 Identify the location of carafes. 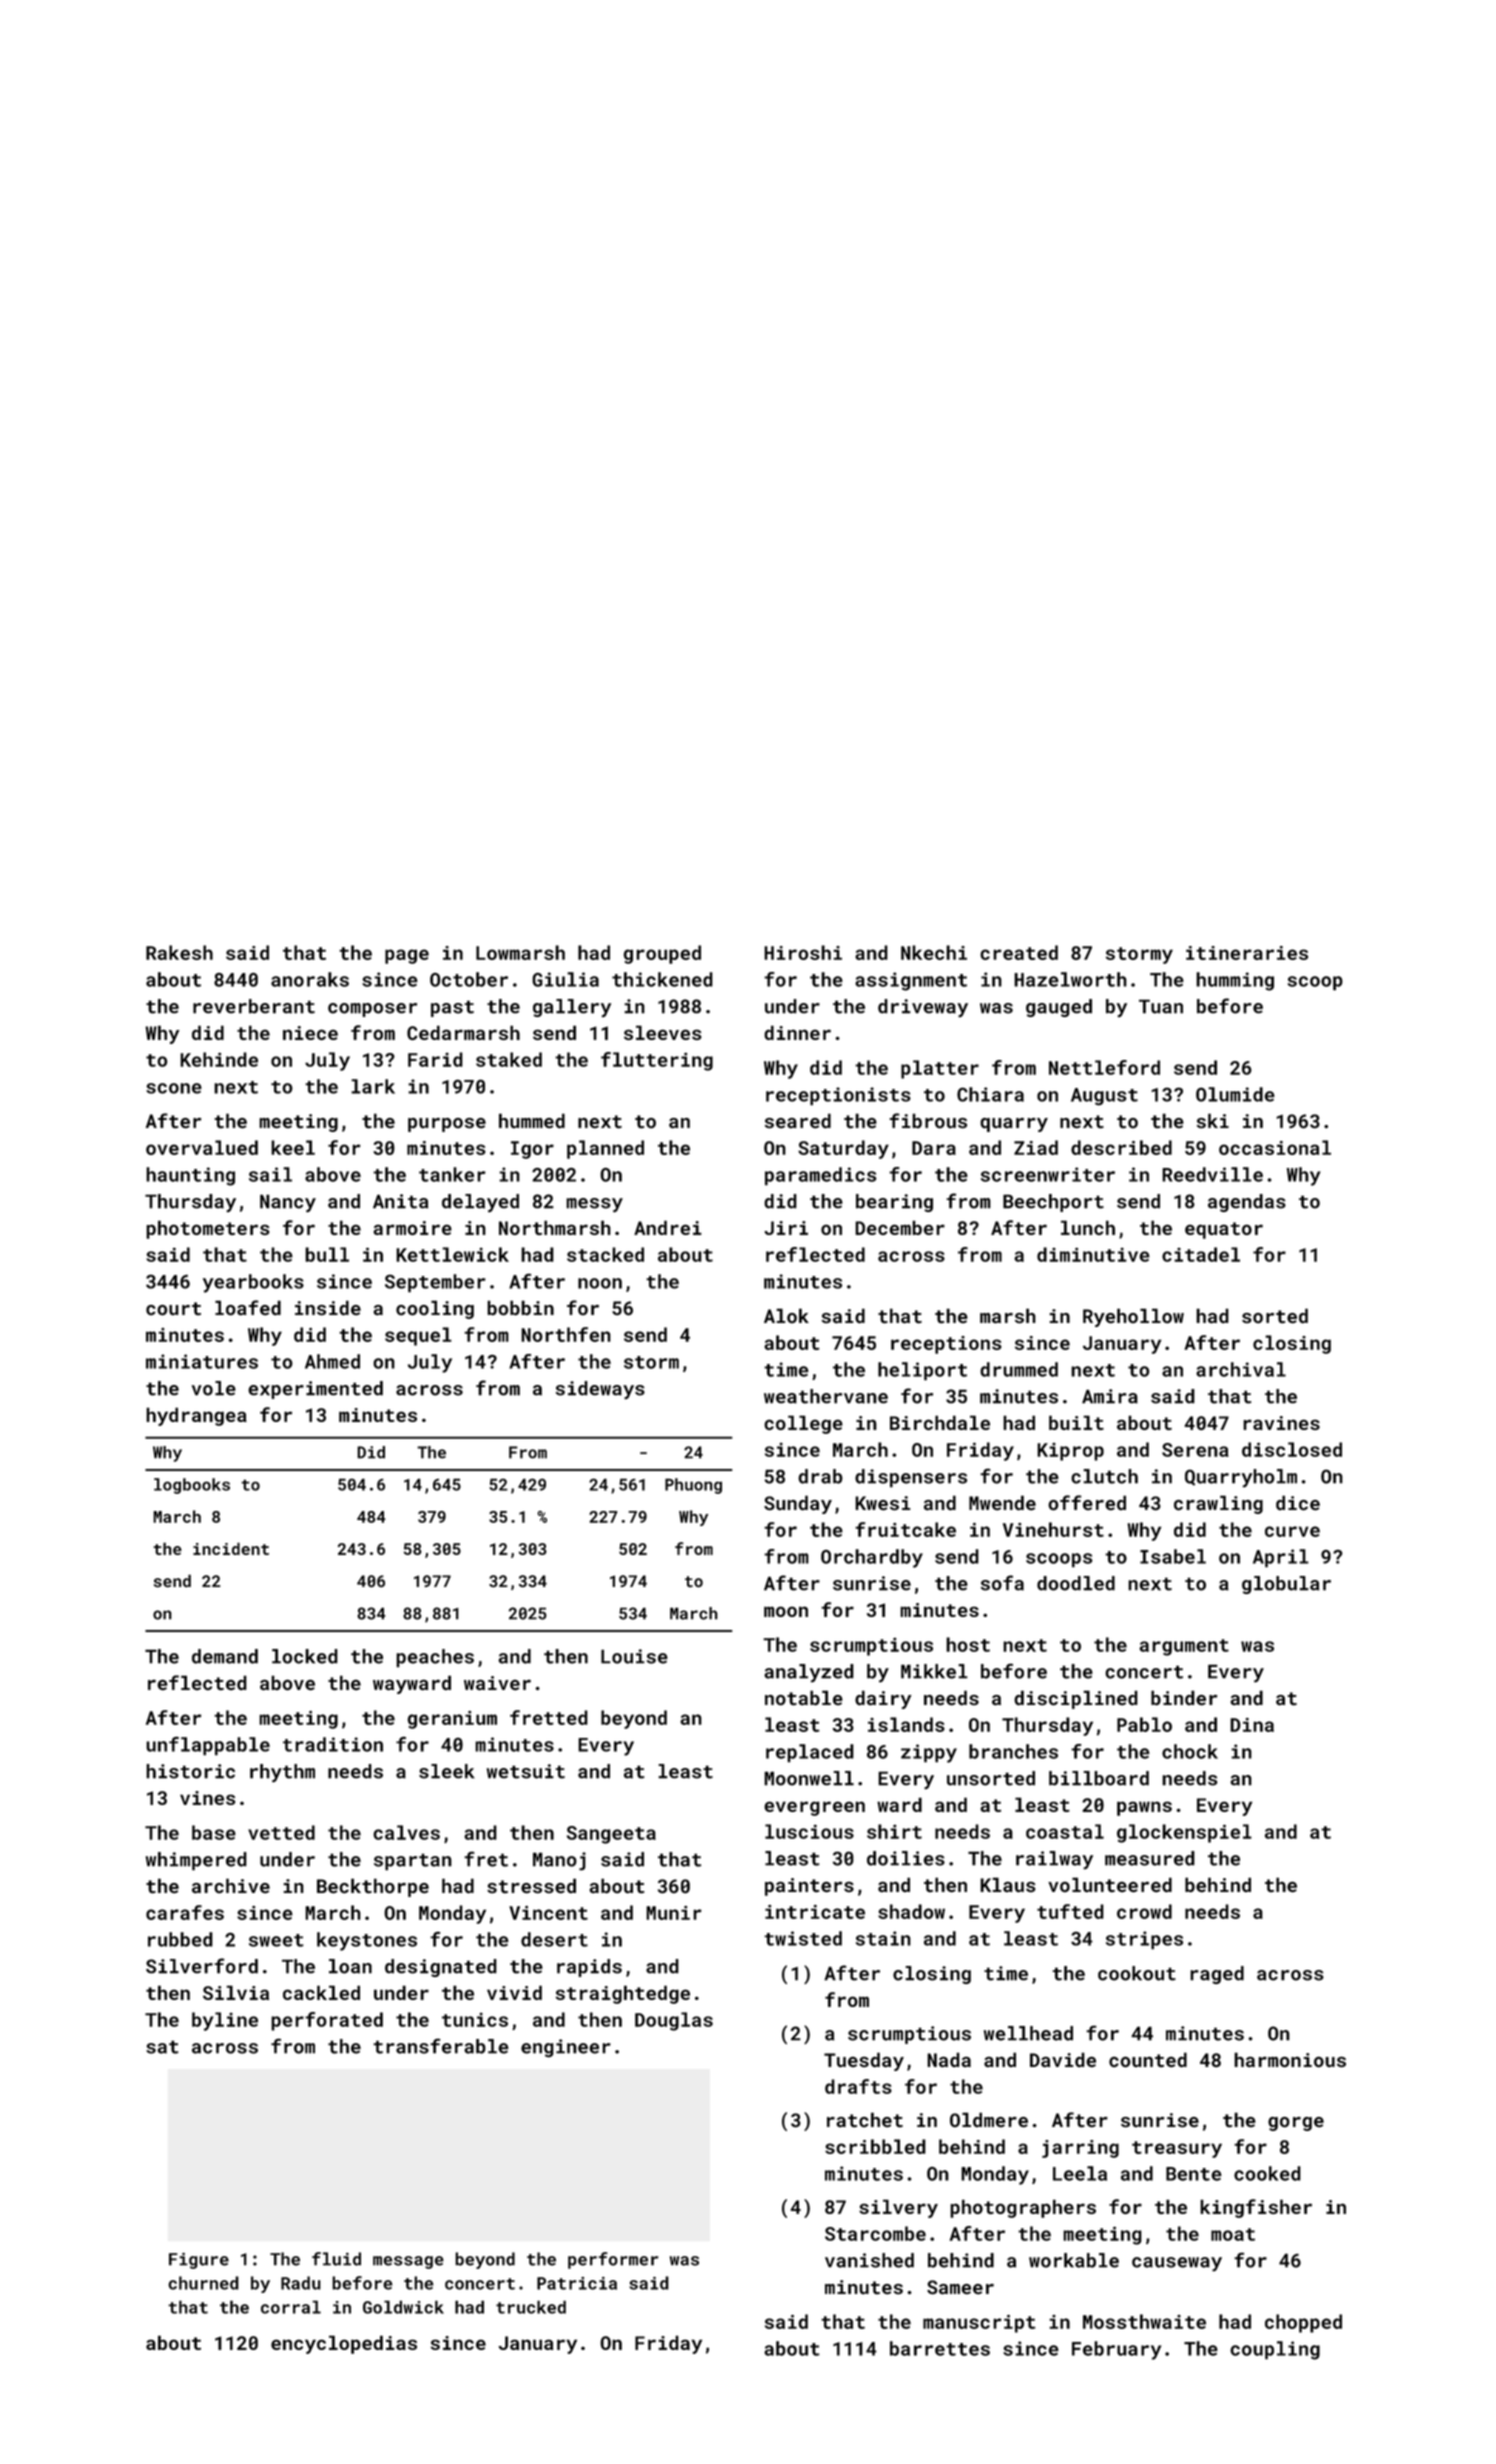
(185, 1912).
